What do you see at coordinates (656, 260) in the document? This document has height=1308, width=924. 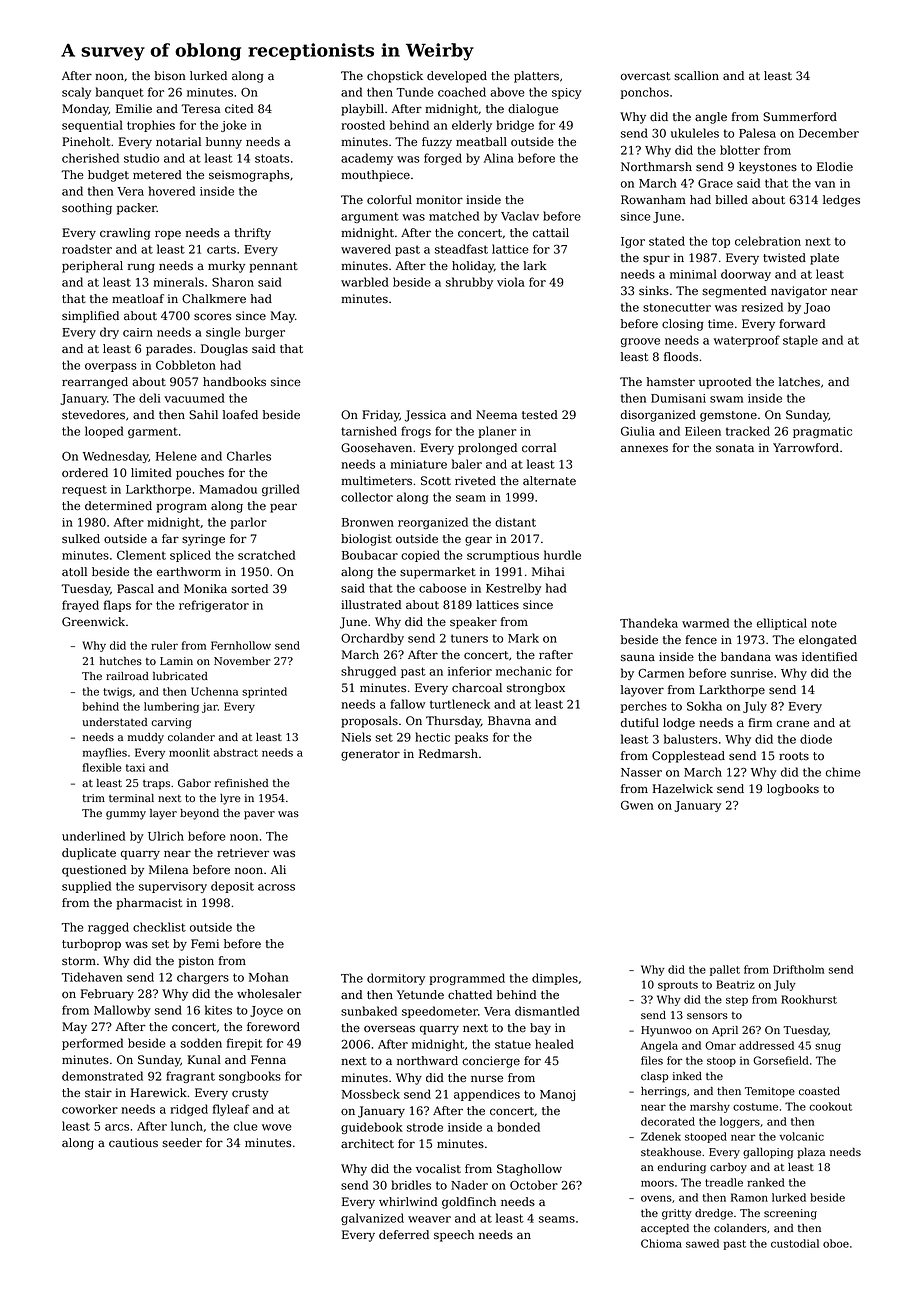 I see `spur` at bounding box center [656, 260].
